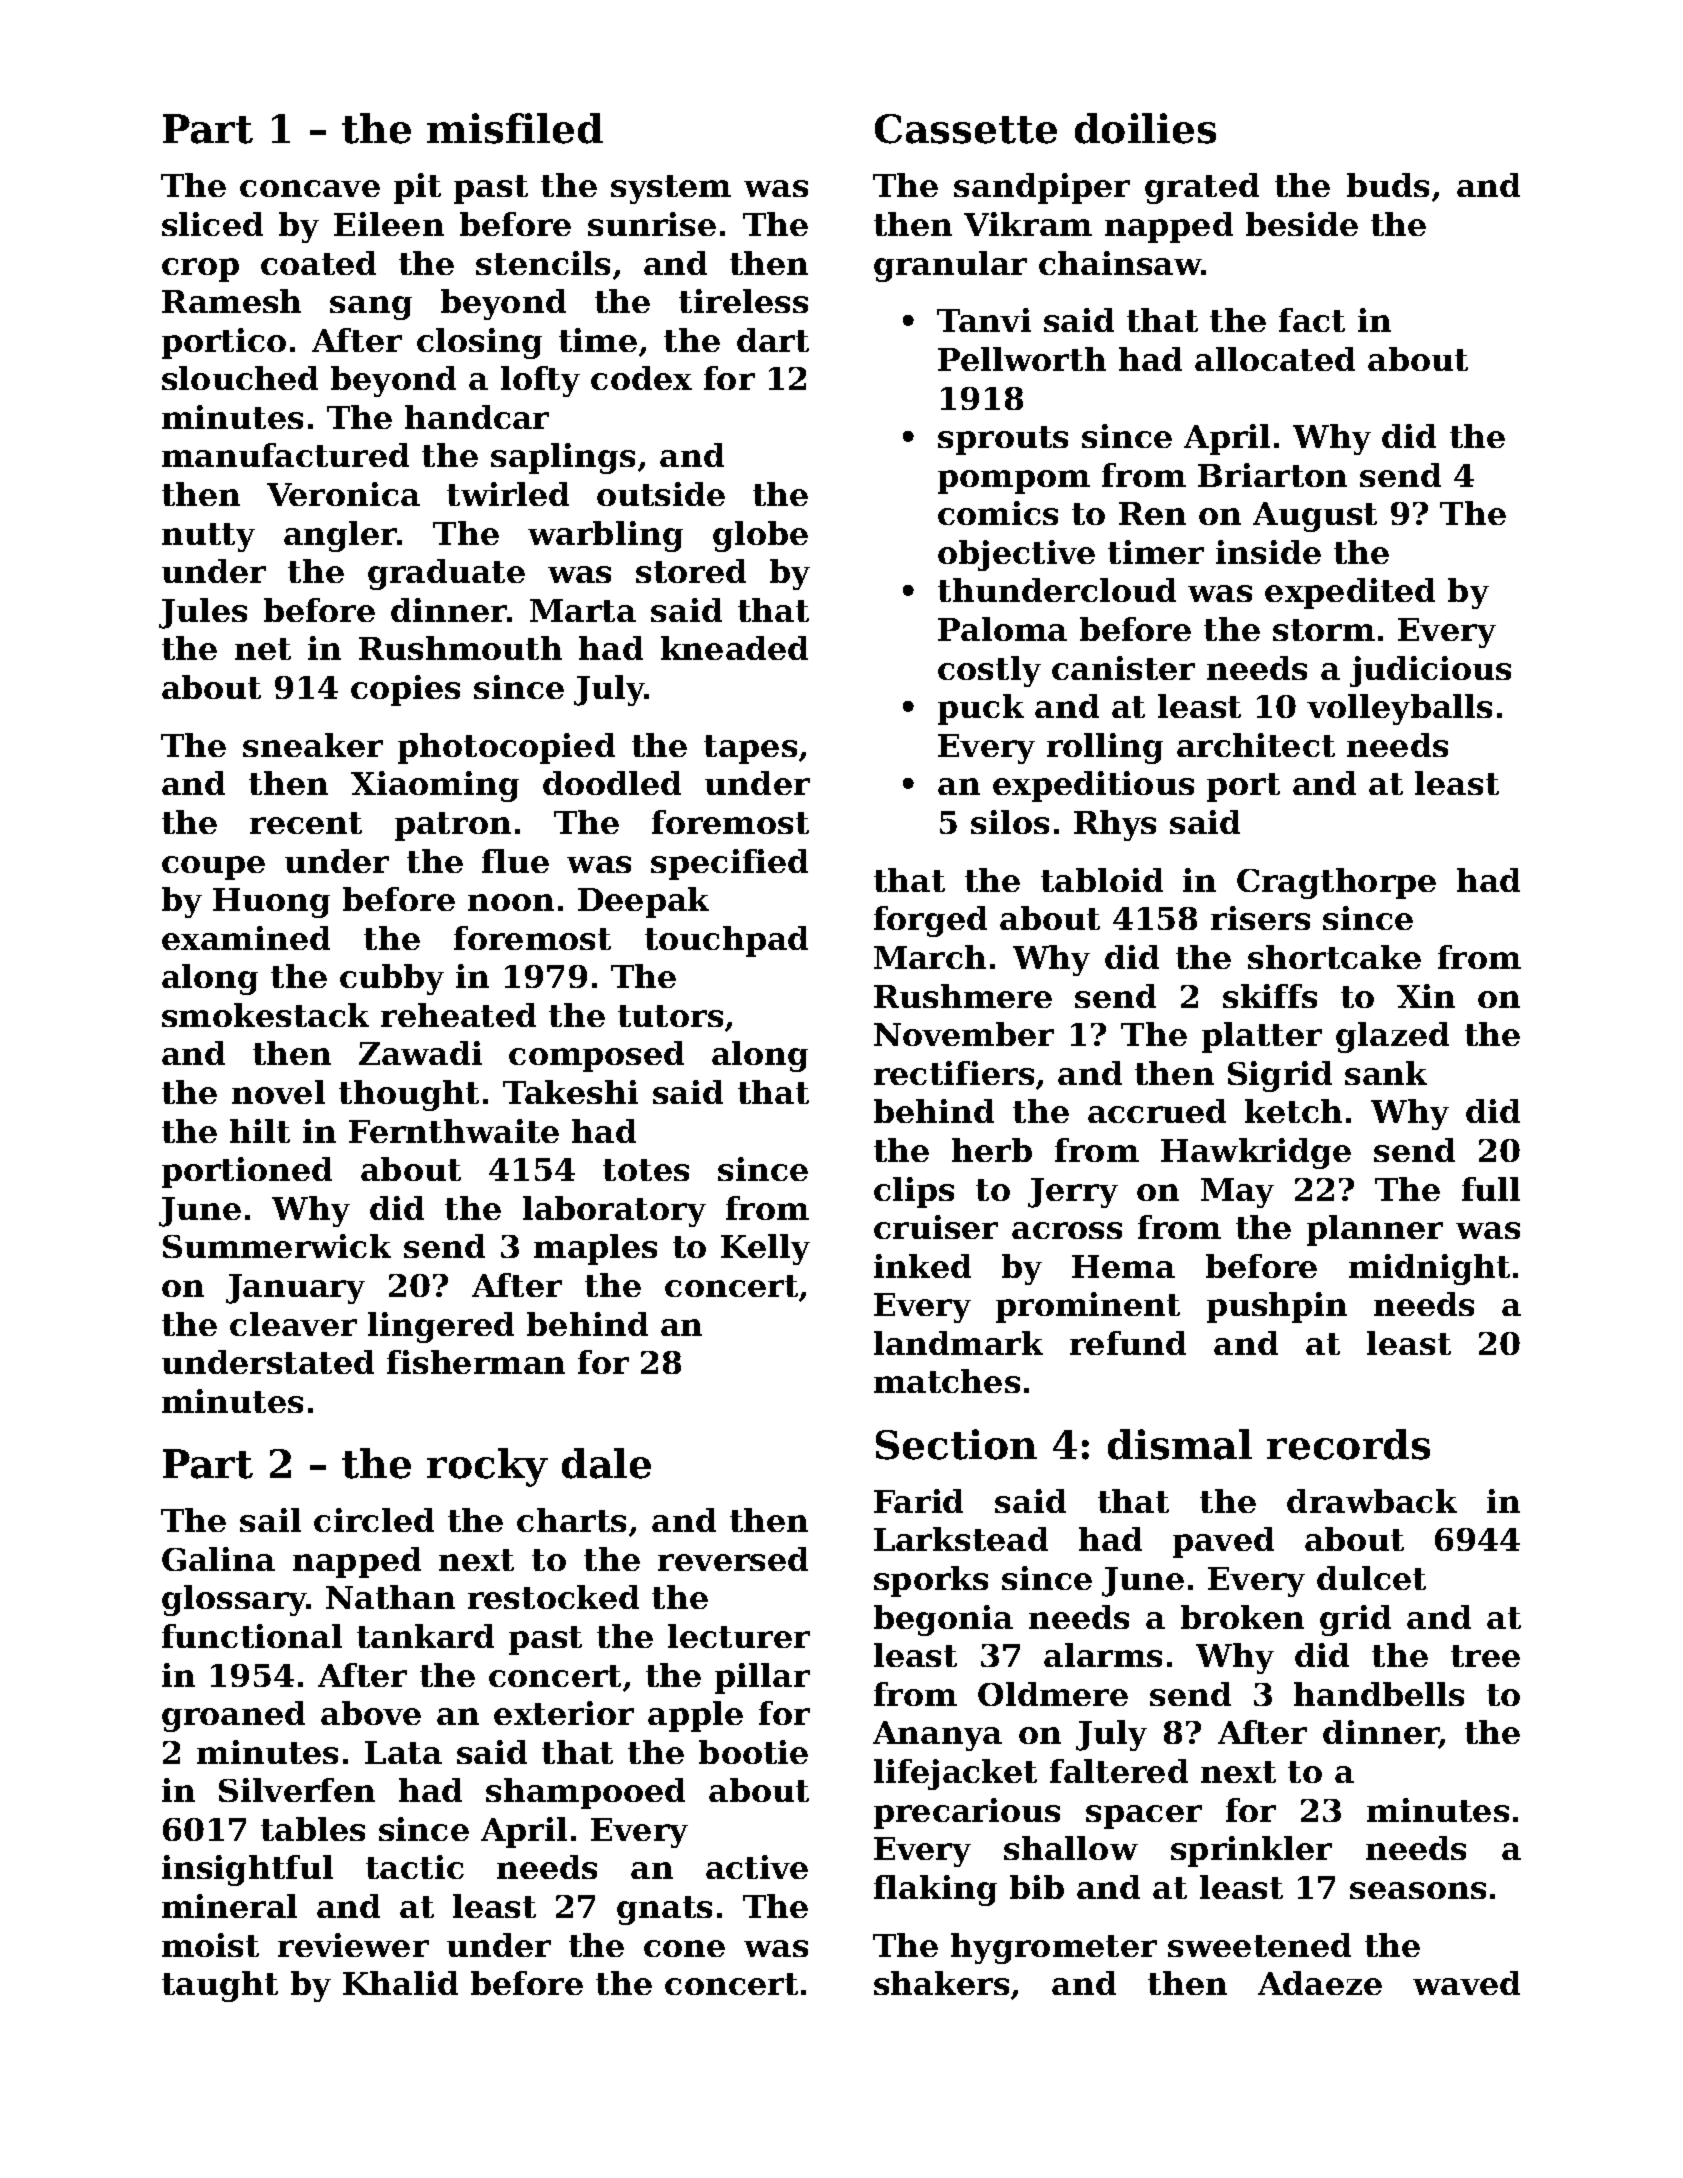 This screenshot has width=1683, height=2178. I want to click on expedited, so click(1350, 593).
